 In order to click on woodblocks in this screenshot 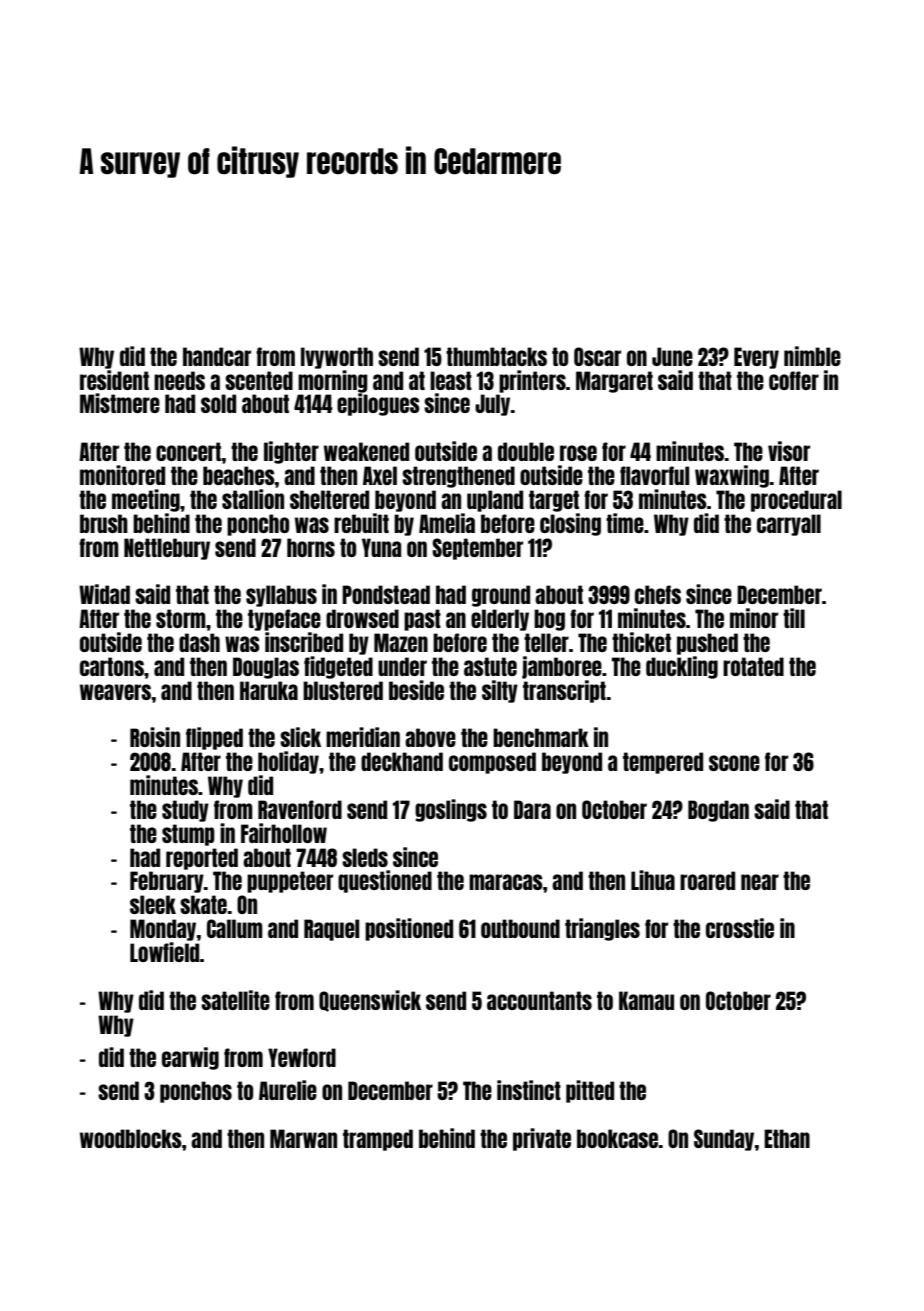, I will do `click(131, 1138)`.
